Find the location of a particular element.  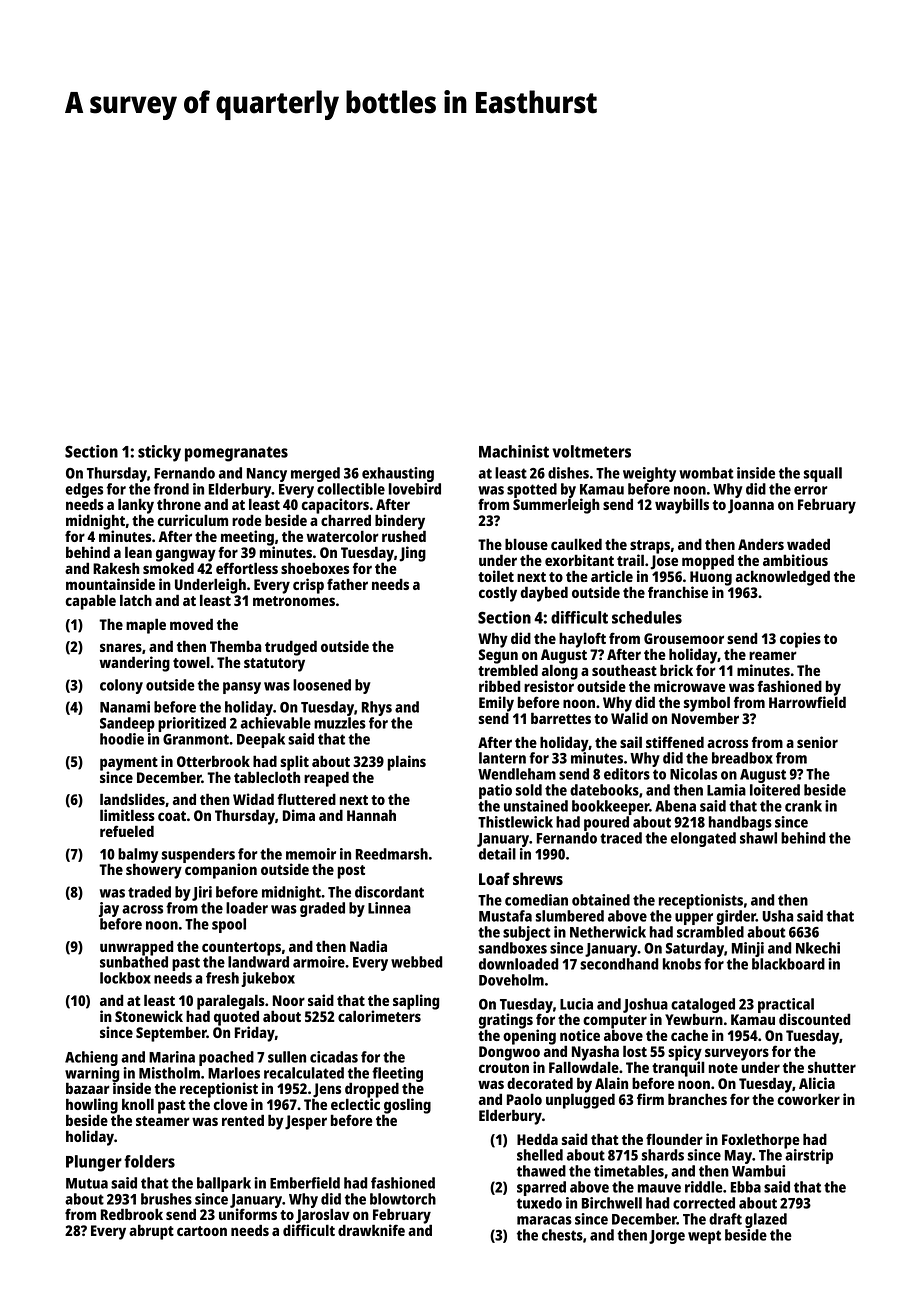

Machinist is located at coordinates (514, 451).
